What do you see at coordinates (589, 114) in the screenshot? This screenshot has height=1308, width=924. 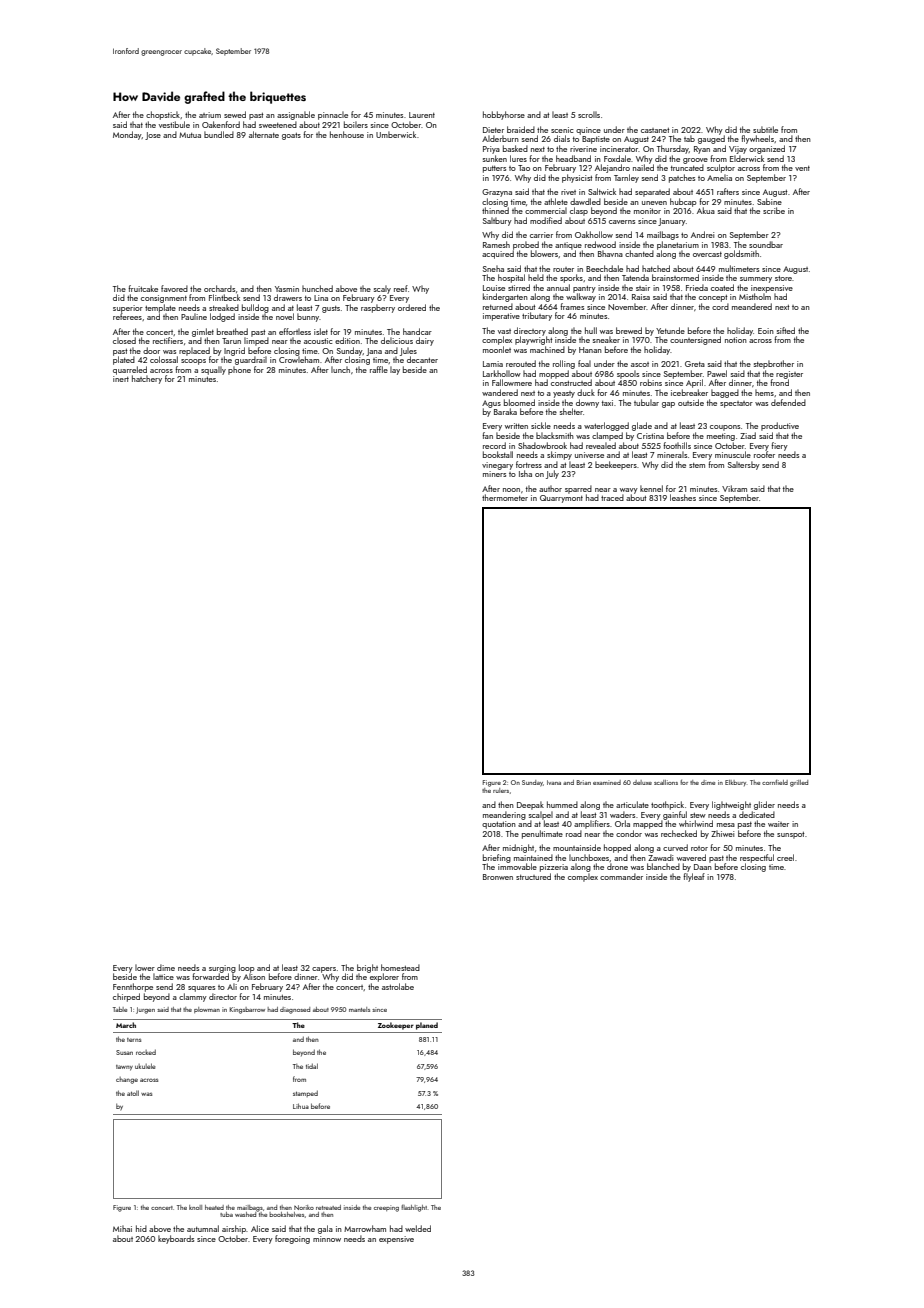 I see `scrolls` at bounding box center [589, 114].
